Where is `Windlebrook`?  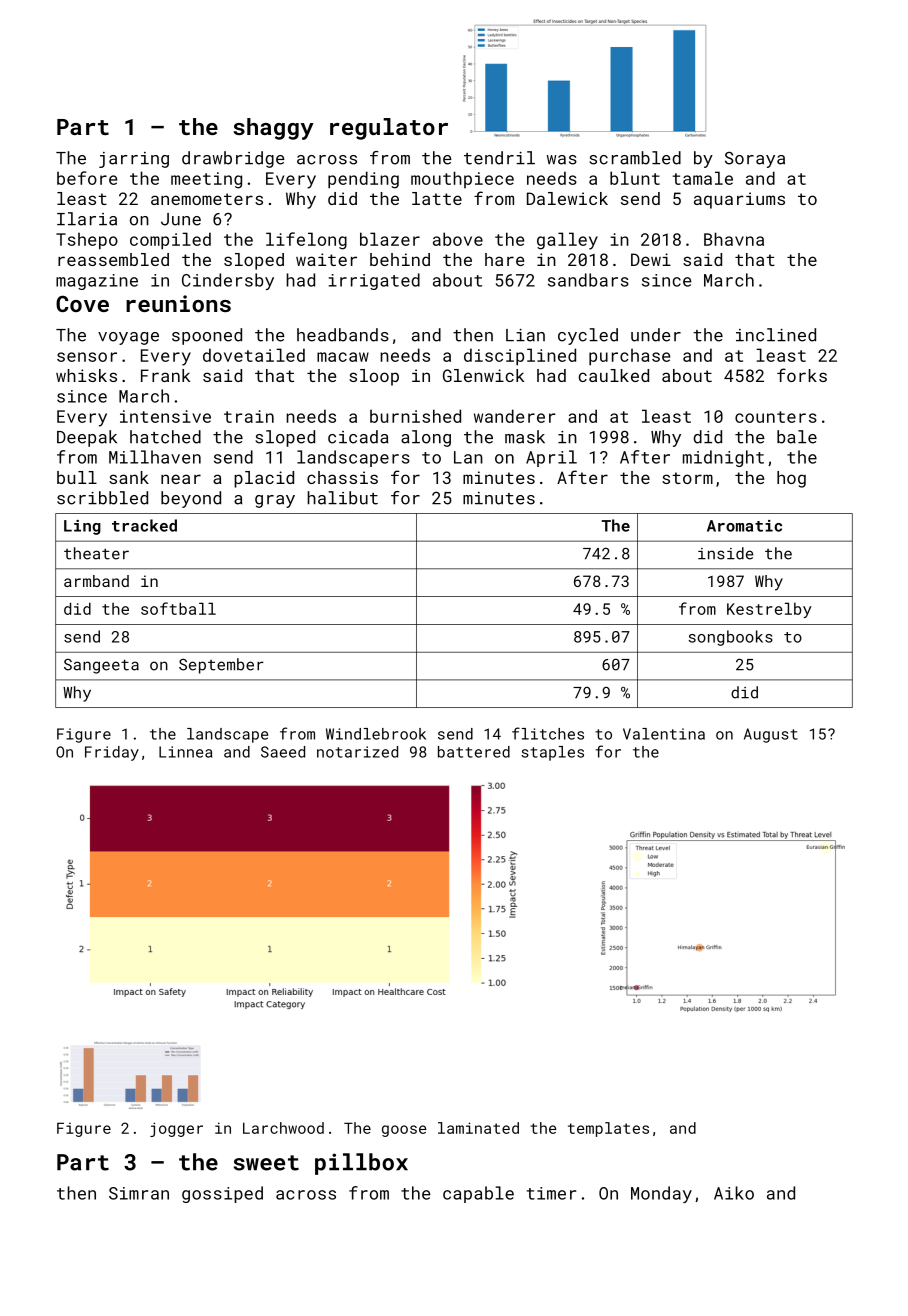 Windlebrook is located at coordinates (376, 734).
